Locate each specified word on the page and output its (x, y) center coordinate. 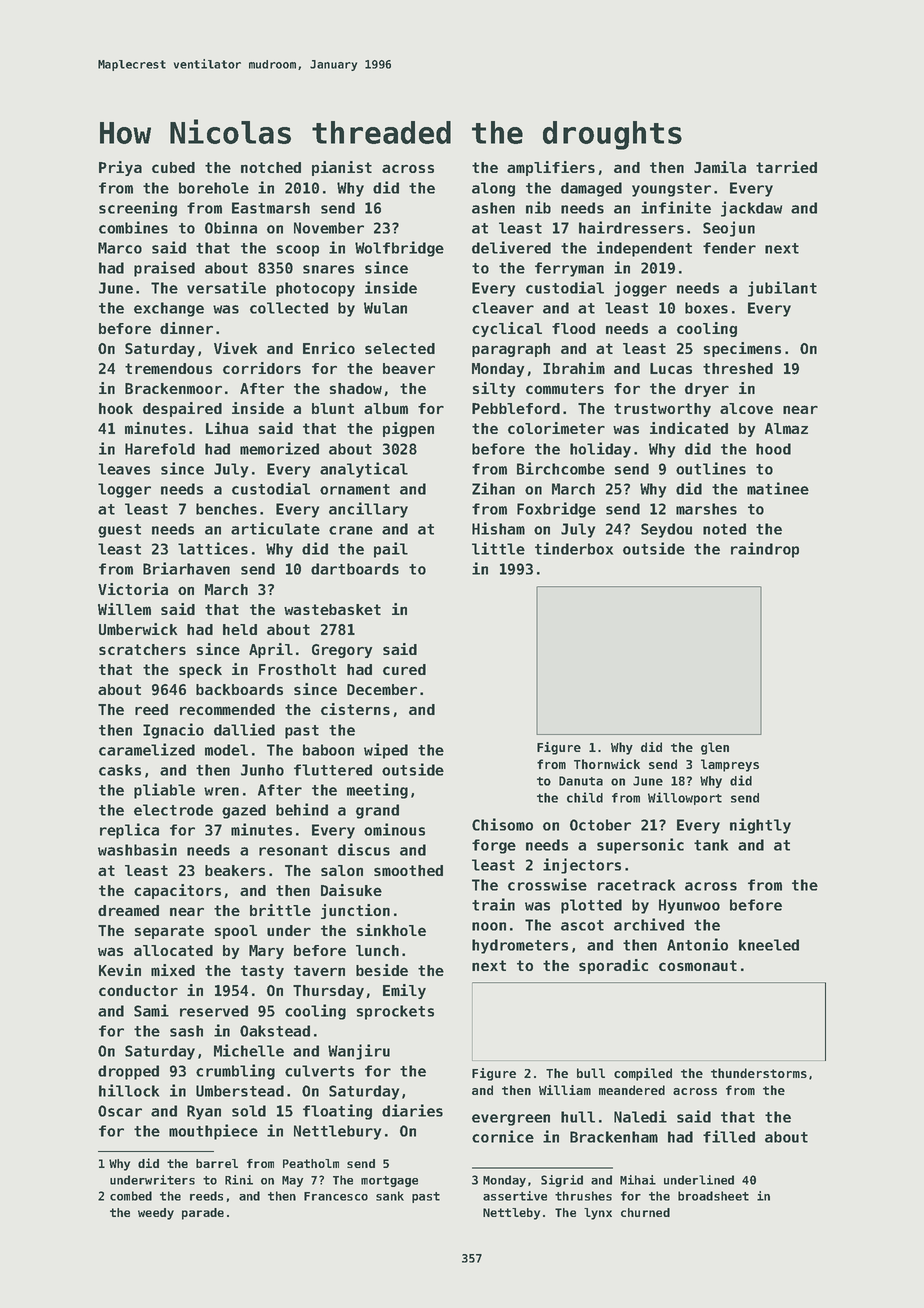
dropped (128, 1072)
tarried (786, 167)
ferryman (569, 269)
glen (715, 748)
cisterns (355, 709)
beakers (235, 870)
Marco (120, 248)
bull (591, 1073)
